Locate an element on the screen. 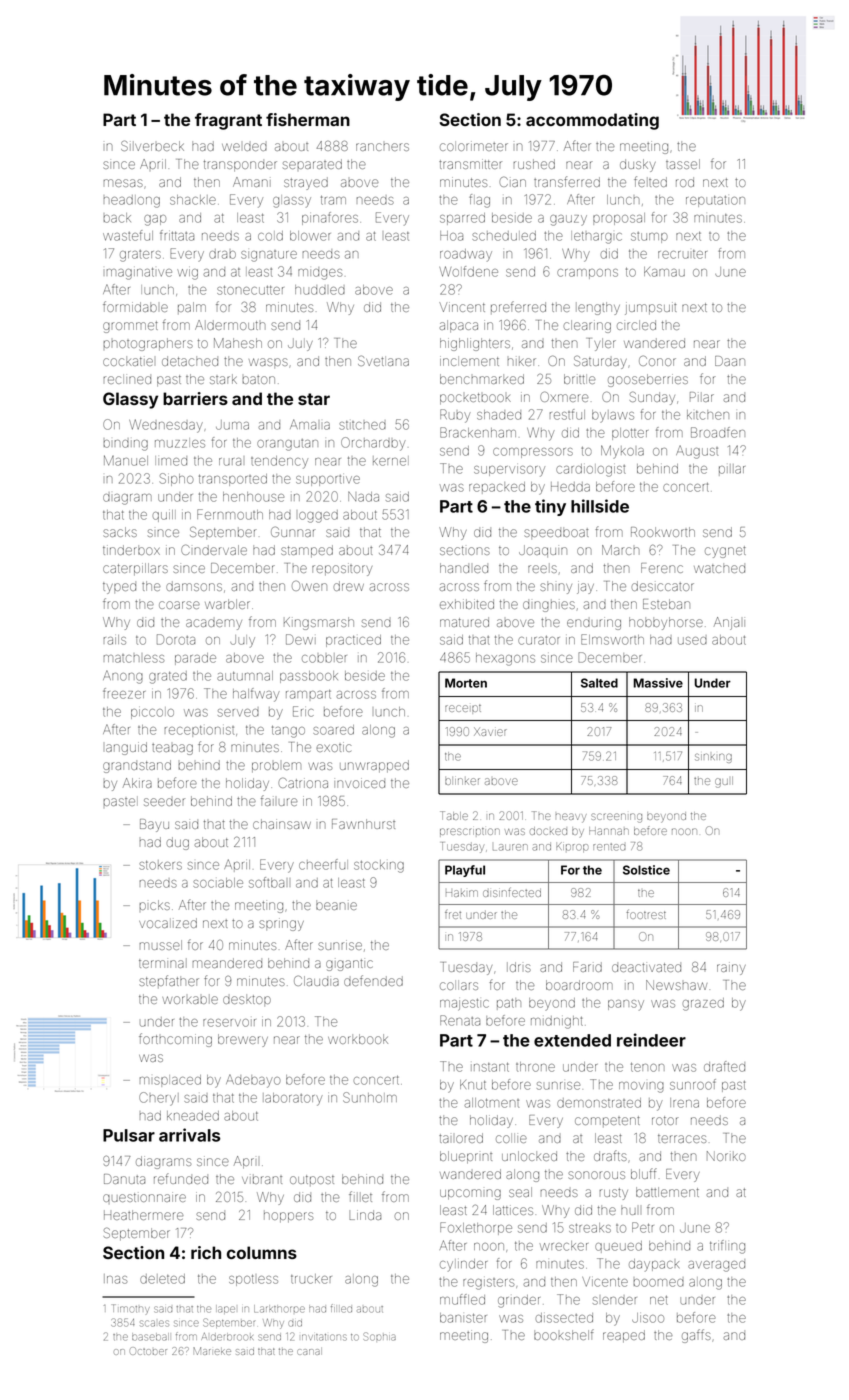 The image size is (849, 1400). tassel is located at coordinates (683, 164).
